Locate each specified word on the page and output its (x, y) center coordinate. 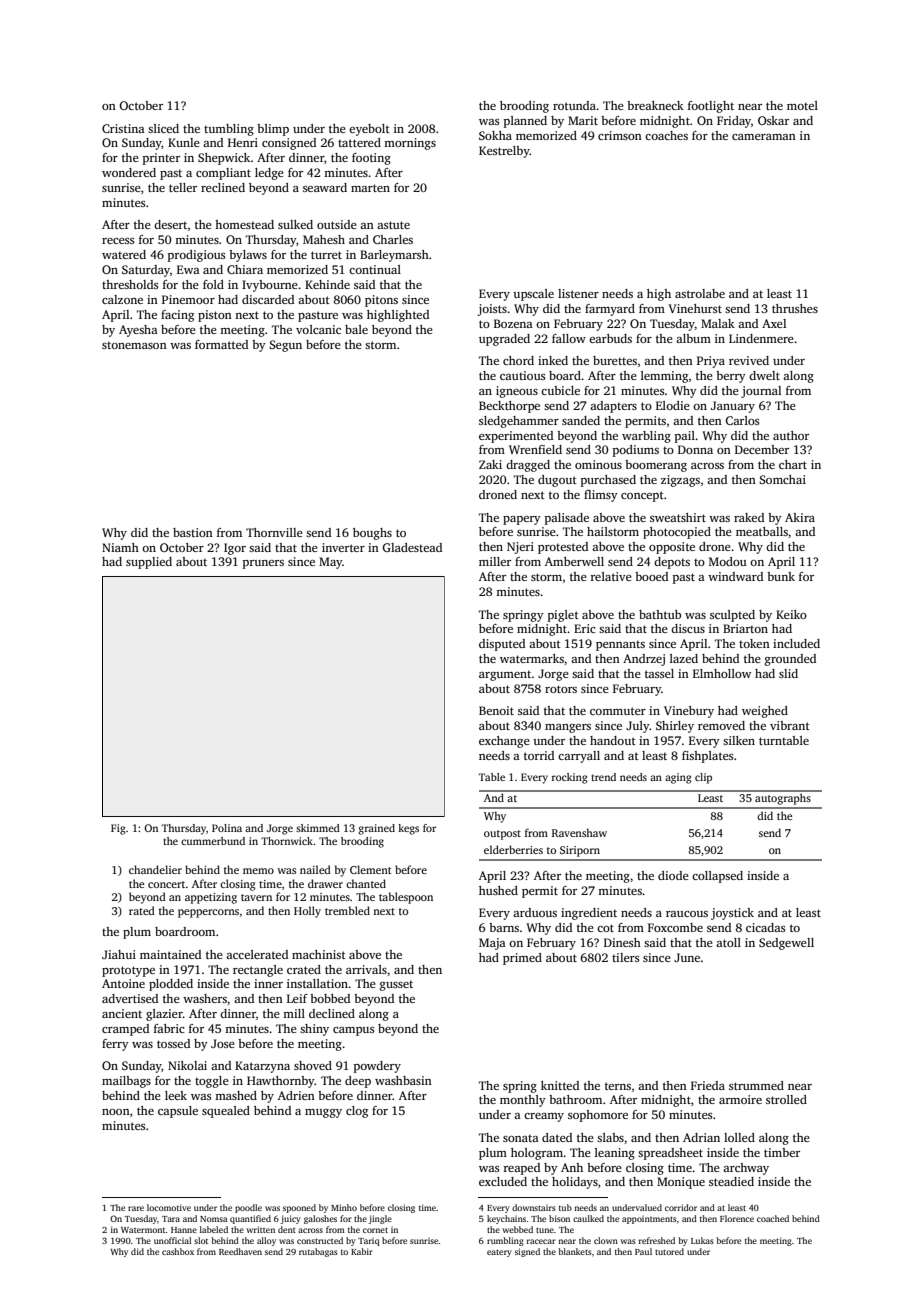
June (687, 957)
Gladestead (412, 547)
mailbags (126, 1082)
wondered (129, 172)
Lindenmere (761, 338)
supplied (149, 563)
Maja (492, 944)
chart (793, 464)
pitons (381, 301)
